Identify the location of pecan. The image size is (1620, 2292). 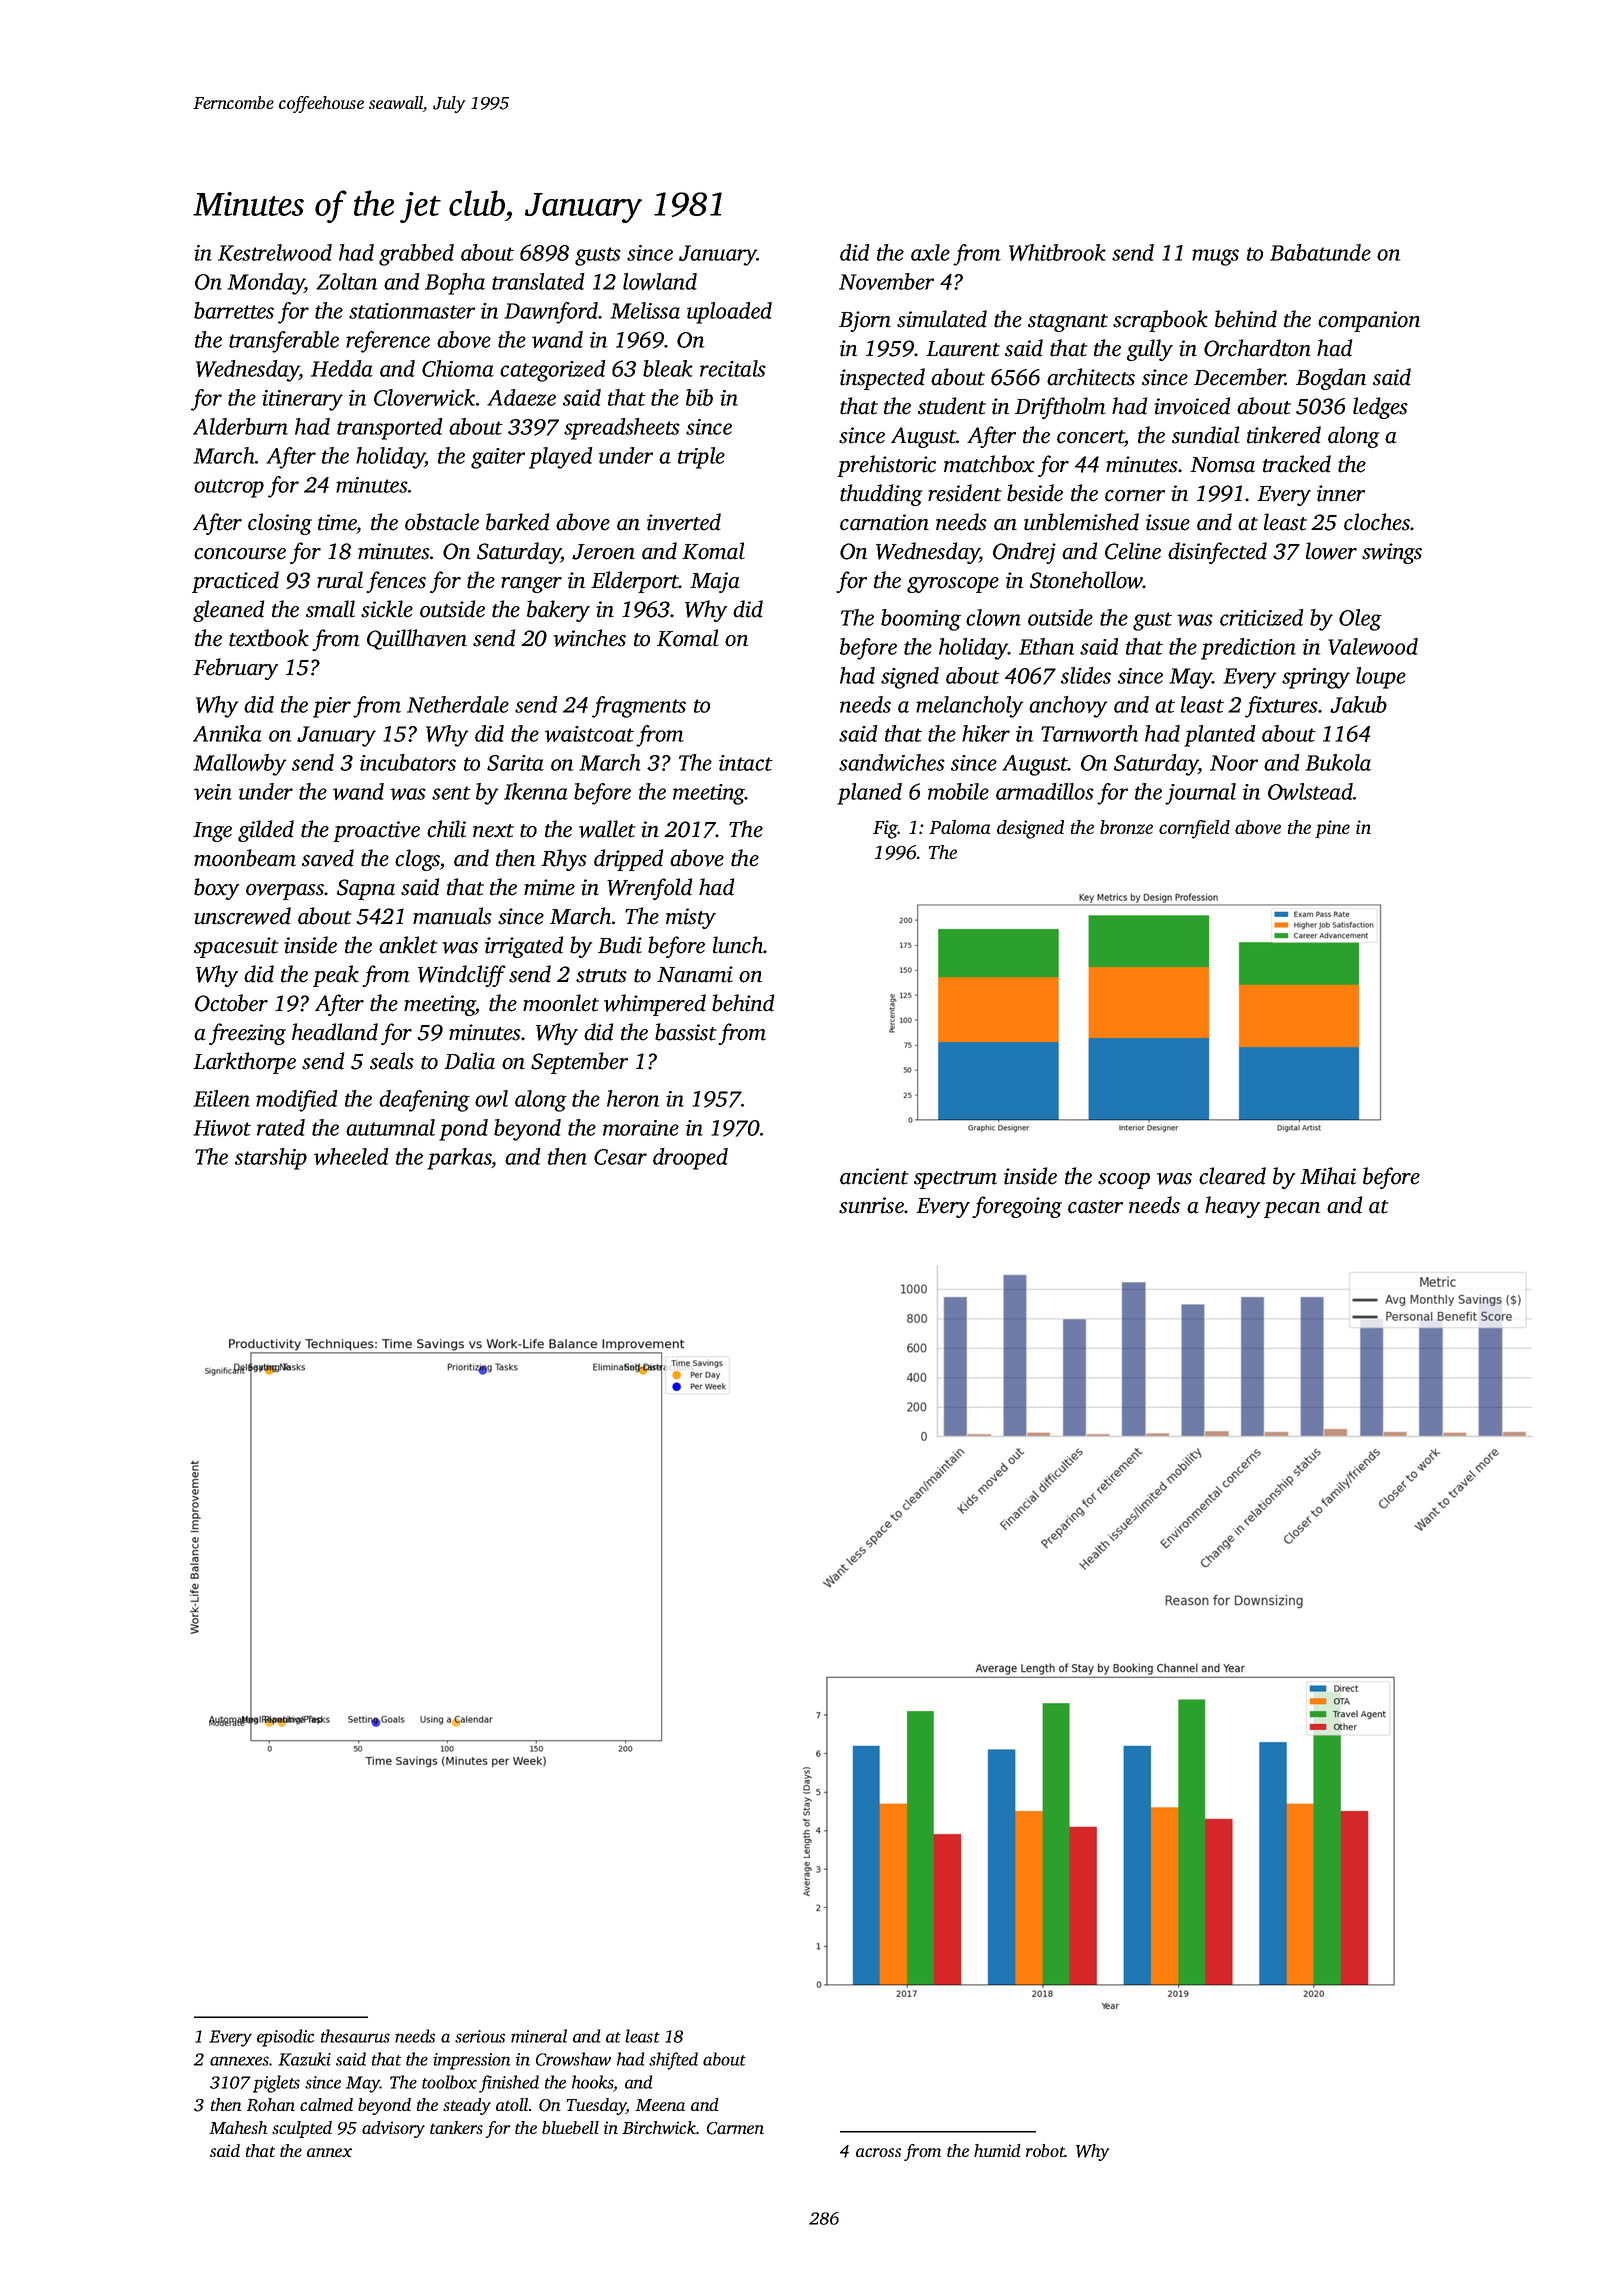
(1292, 1210).
